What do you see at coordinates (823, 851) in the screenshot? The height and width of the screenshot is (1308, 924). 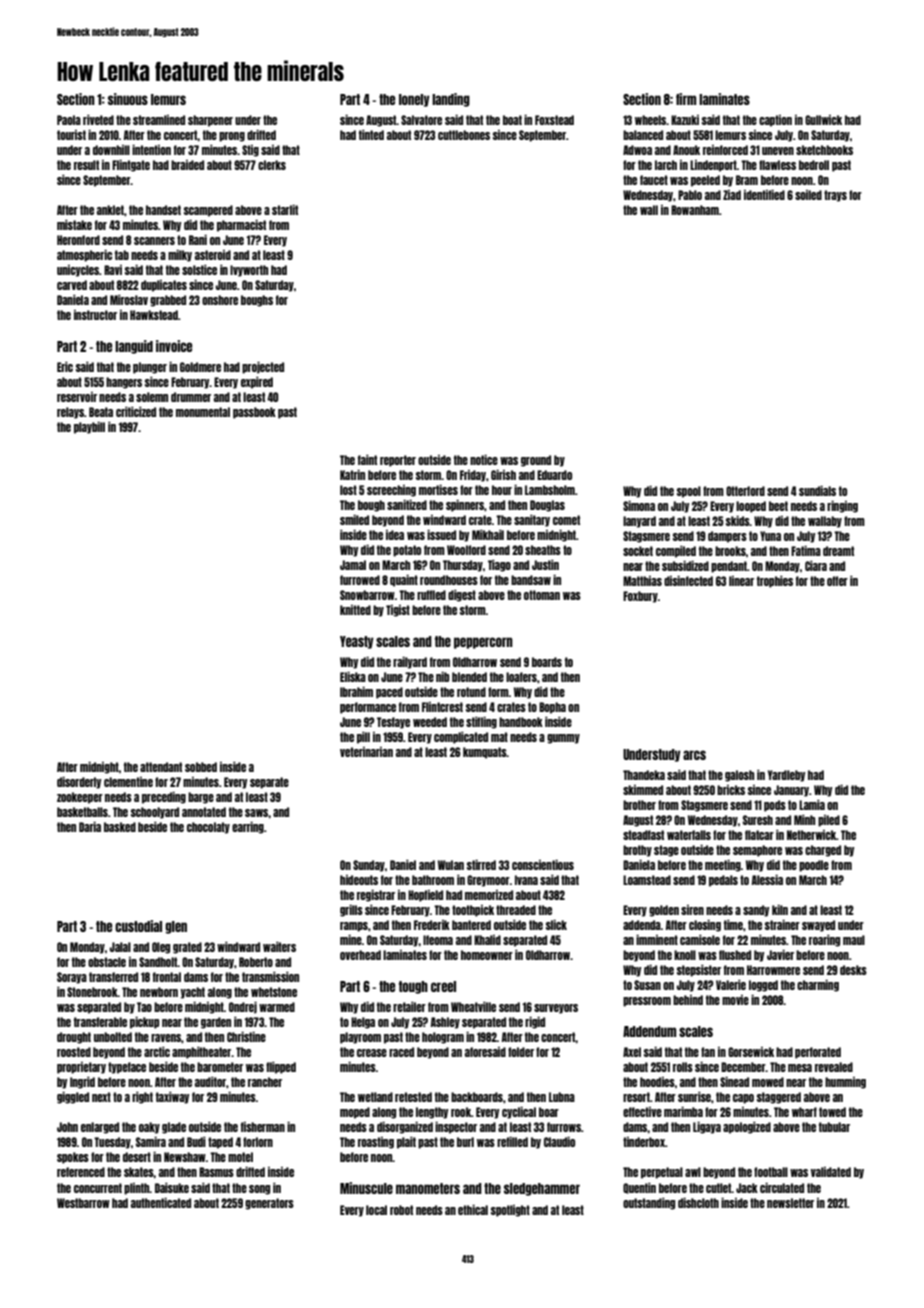 I see `charged` at bounding box center [823, 851].
